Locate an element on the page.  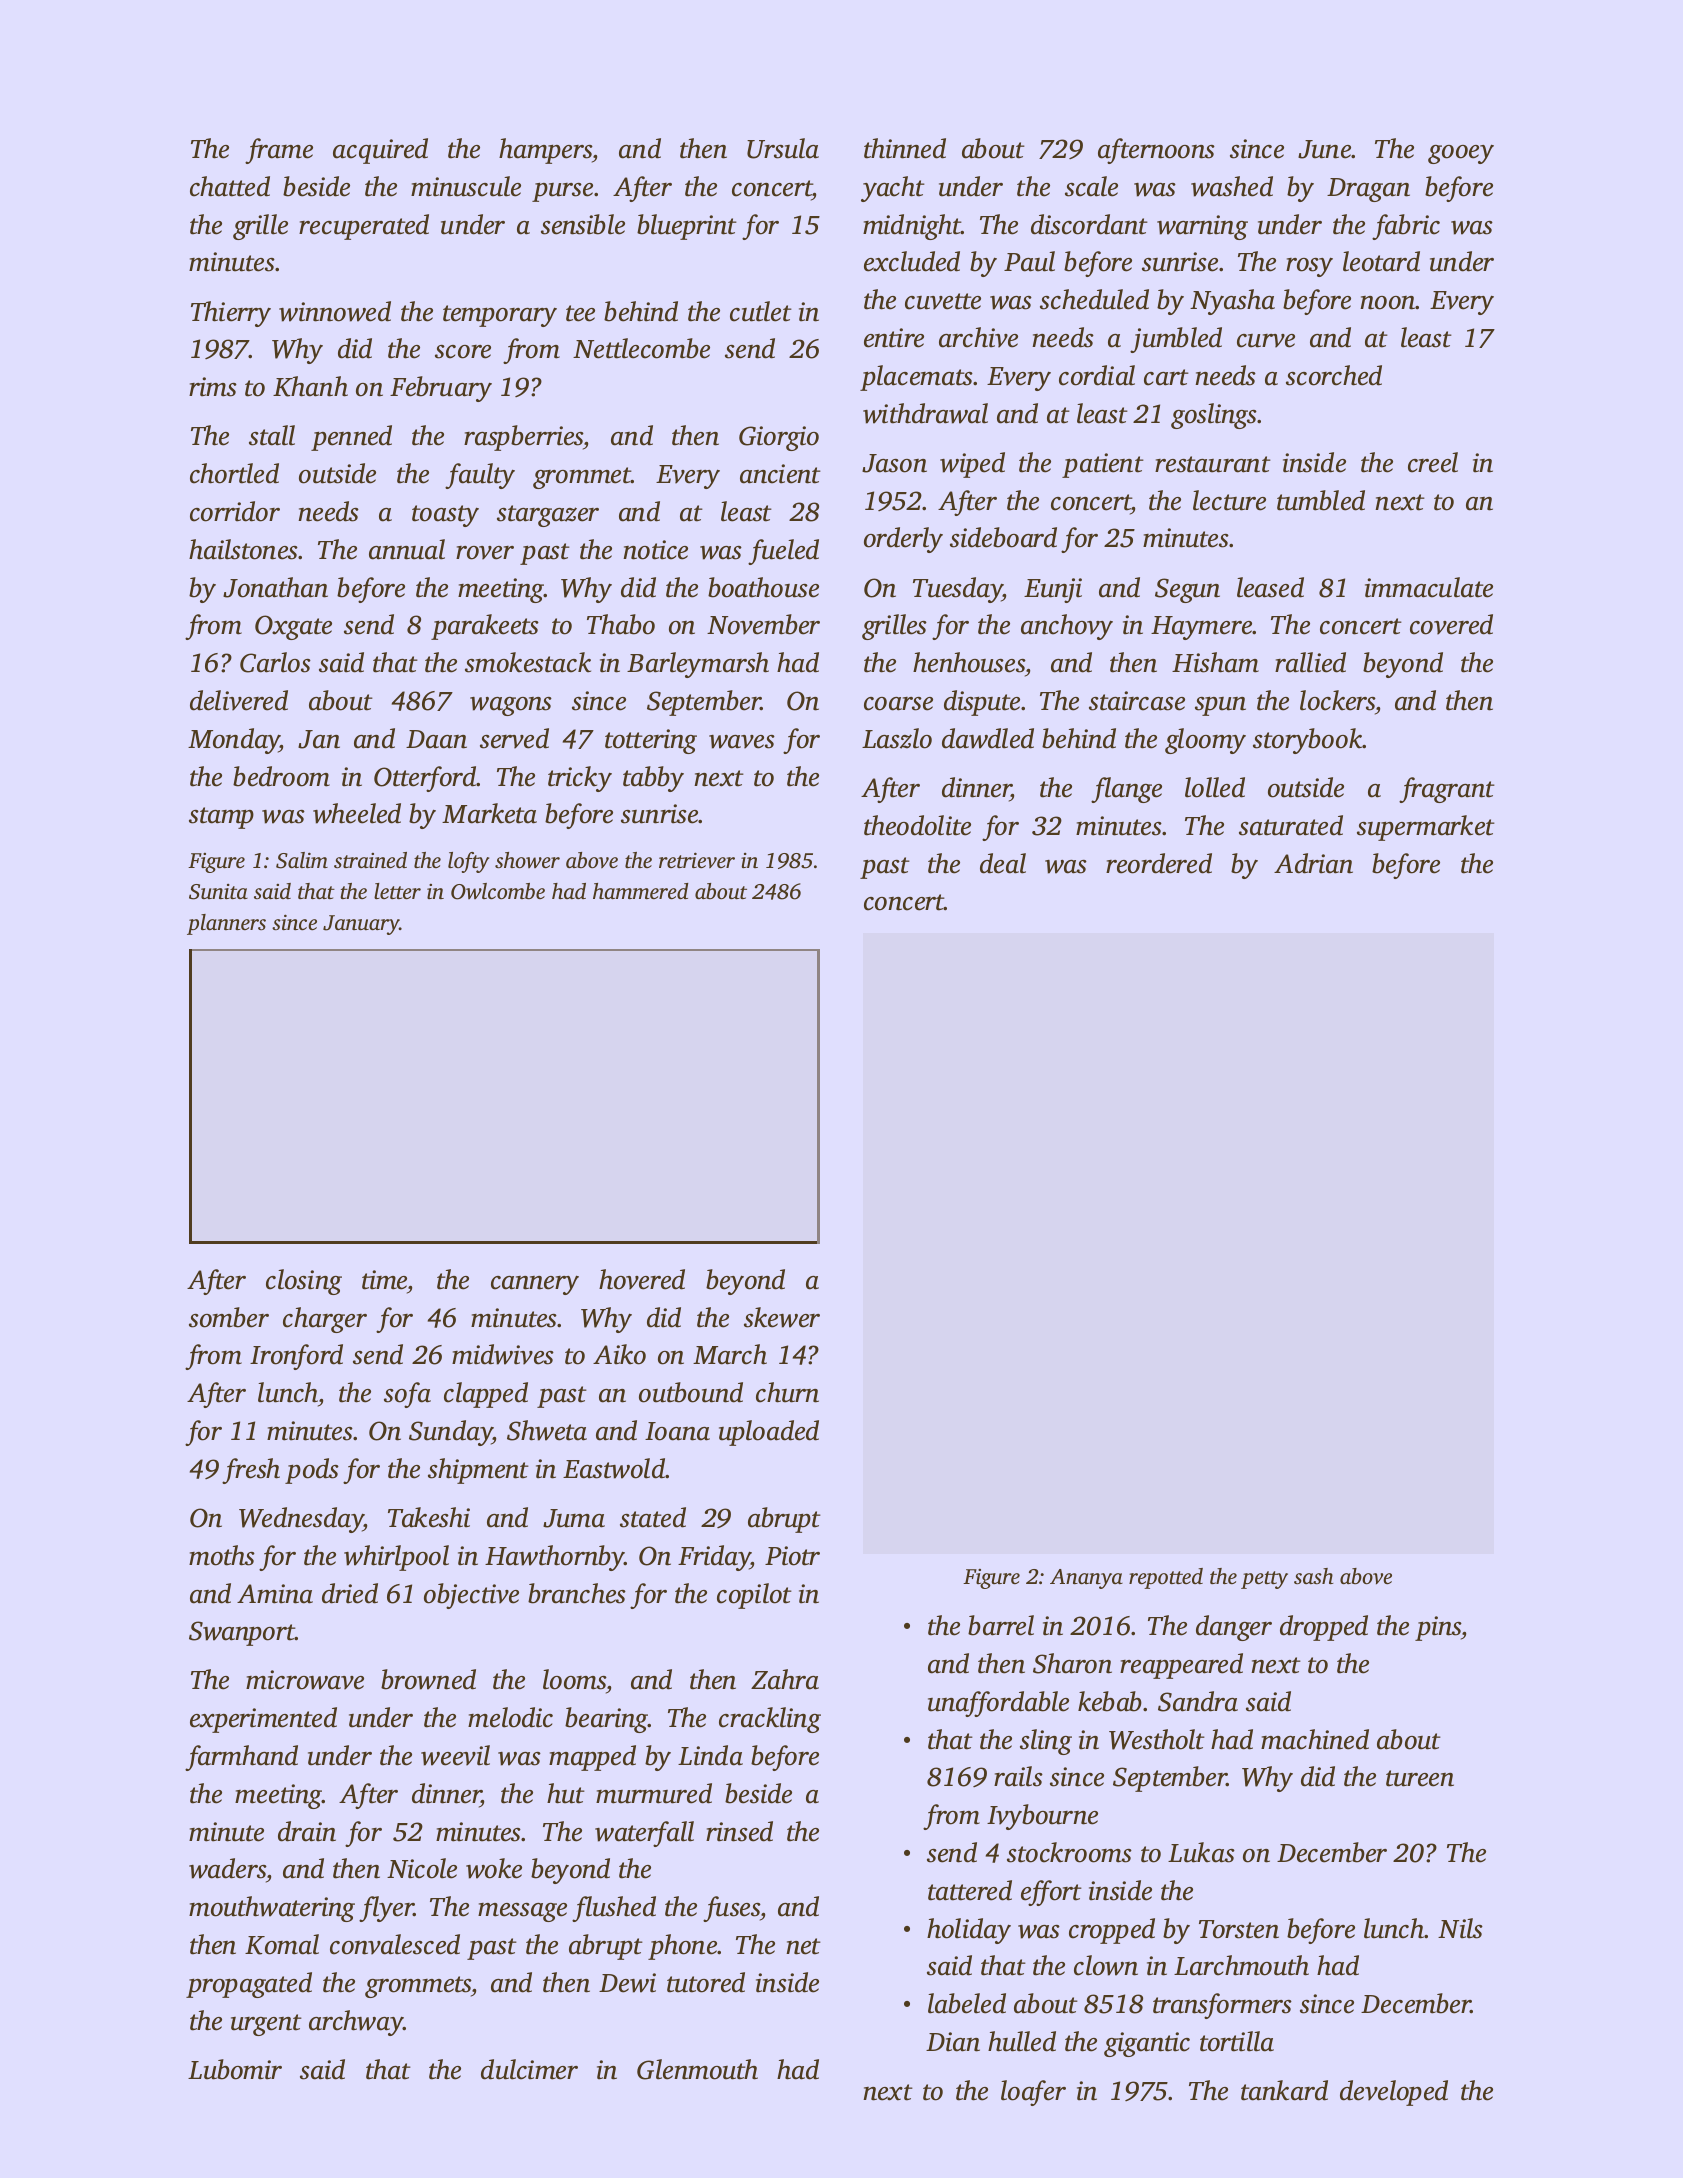
archive is located at coordinates (978, 337).
